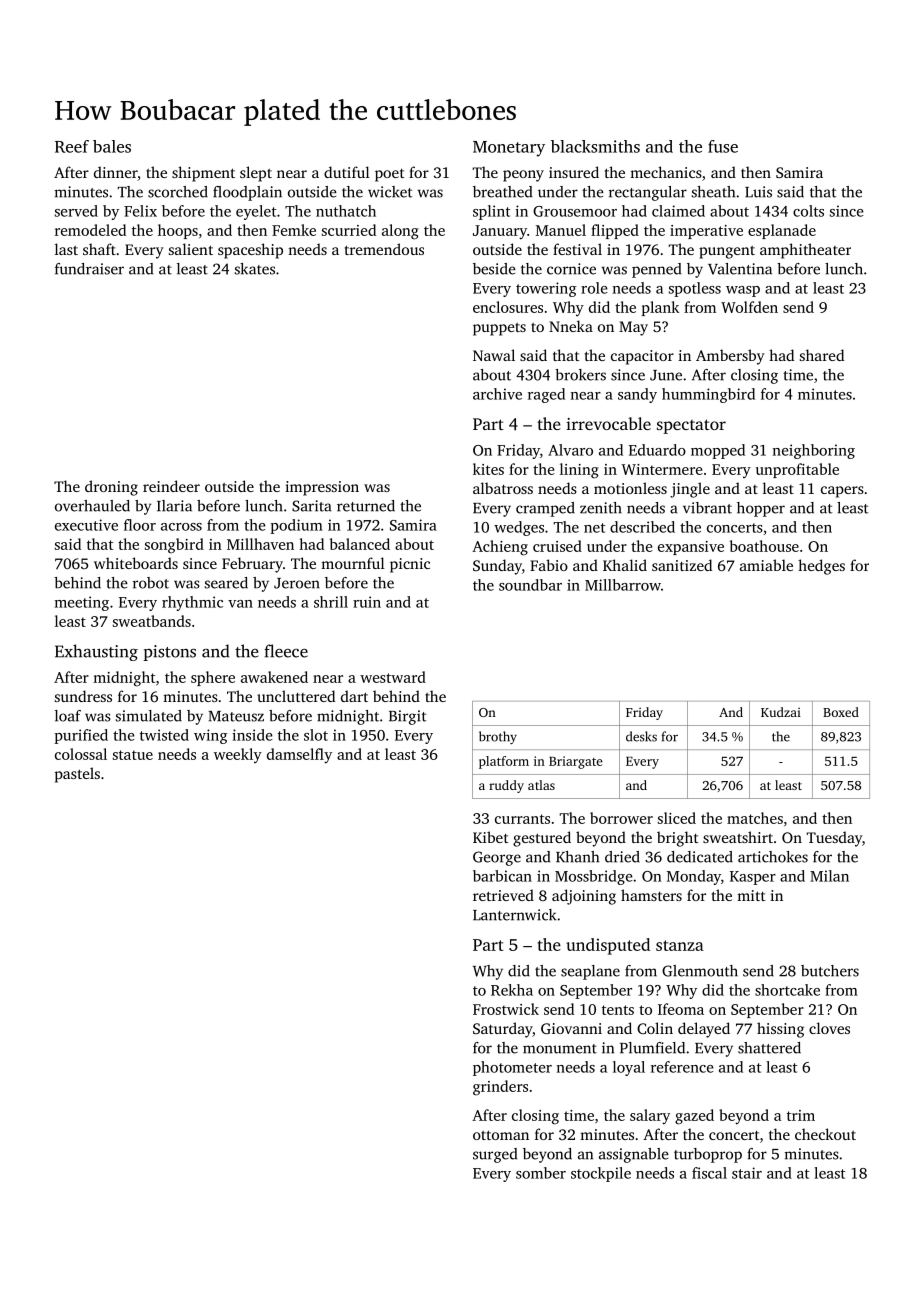 This screenshot has width=924, height=1308. What do you see at coordinates (500, 1088) in the screenshot?
I see `grinders` at bounding box center [500, 1088].
